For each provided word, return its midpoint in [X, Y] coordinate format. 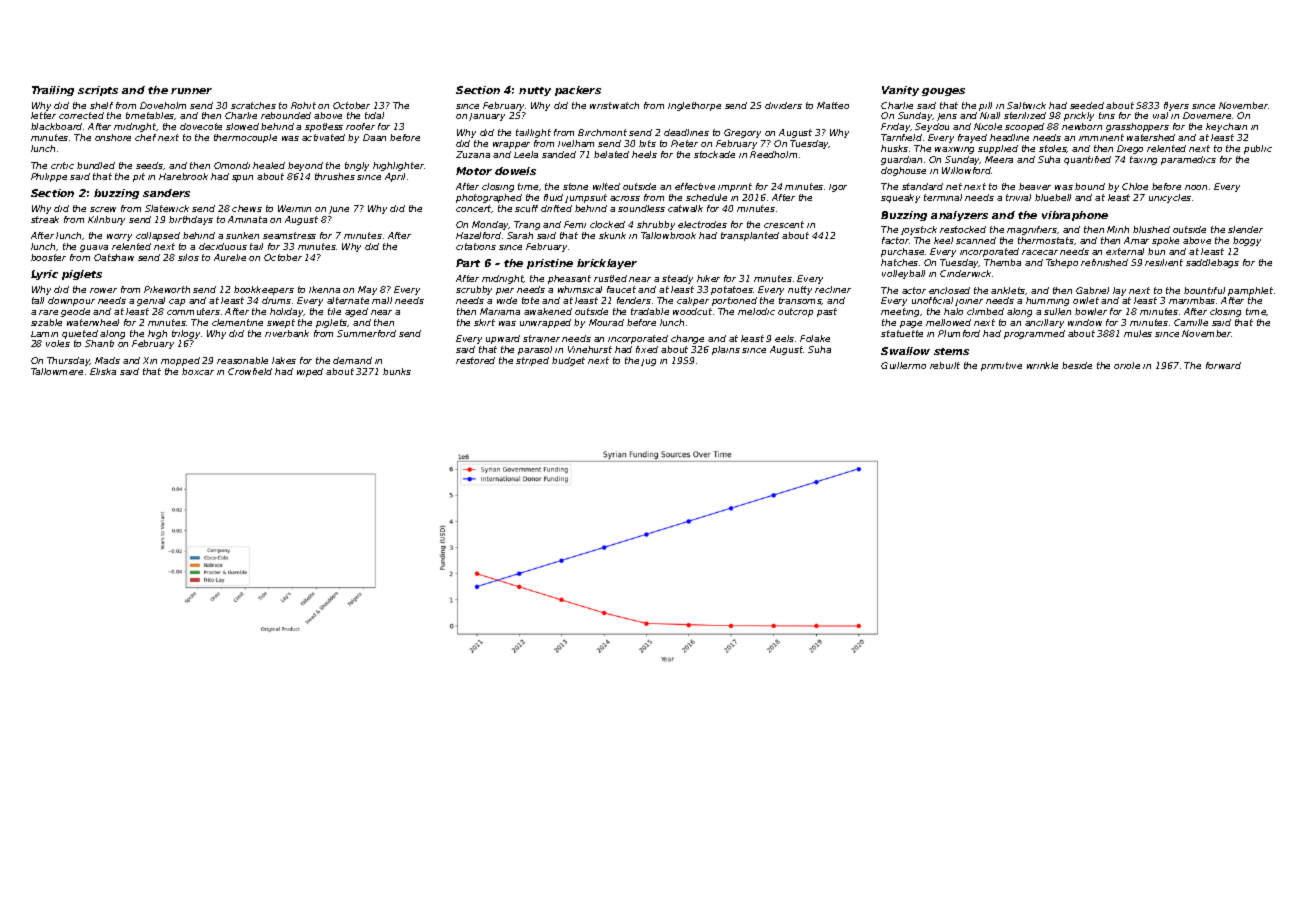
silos [188, 257]
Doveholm [163, 105]
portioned [734, 301]
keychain [1226, 127]
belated [611, 154]
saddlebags [1212, 263]
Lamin [44, 334]
